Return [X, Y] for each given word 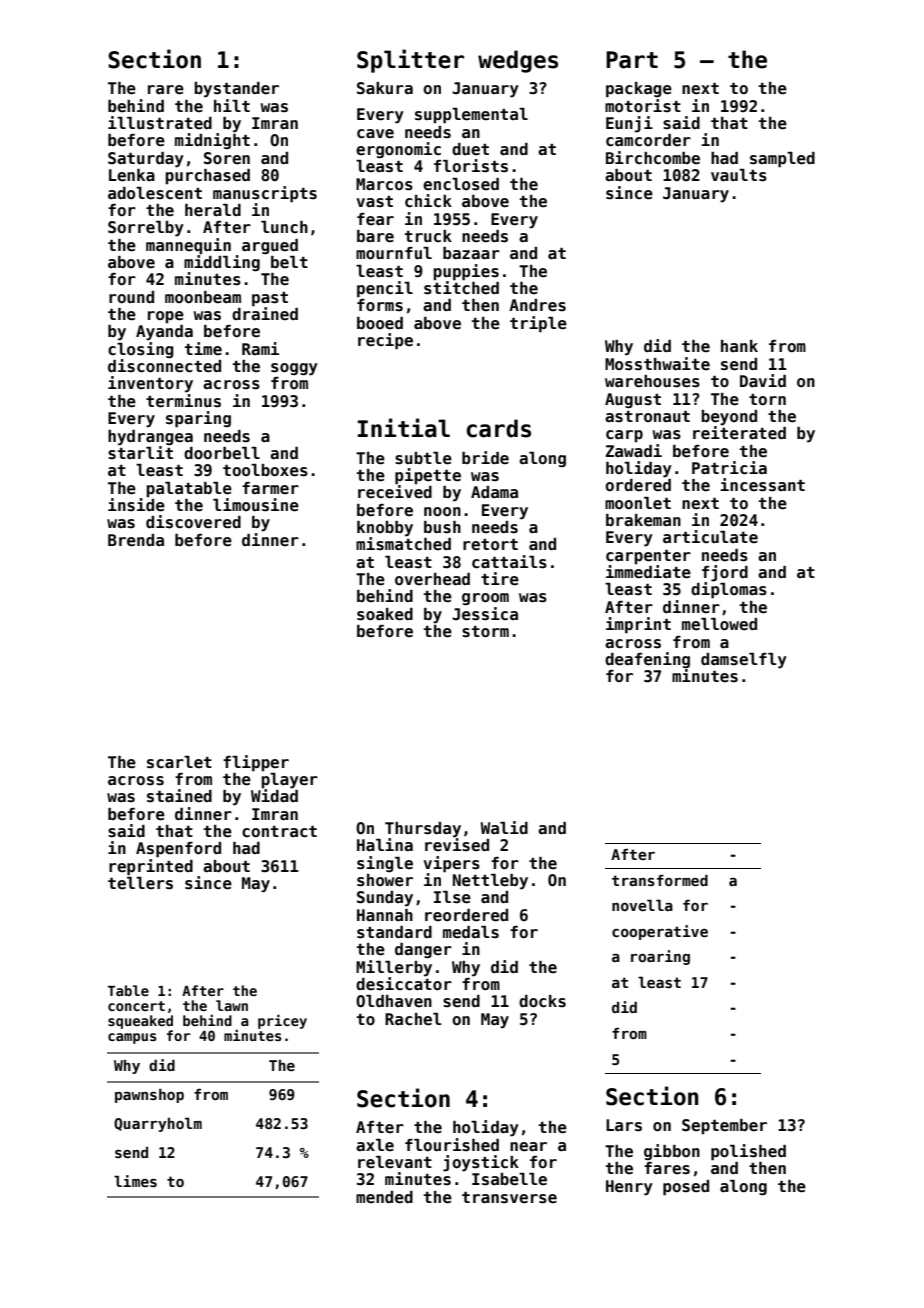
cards [499, 428]
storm [485, 632]
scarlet [179, 762]
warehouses [652, 381]
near [528, 1147]
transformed [660, 880]
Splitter [410, 61]
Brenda [136, 540]
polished [748, 1152]
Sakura [385, 88]
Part [632, 60]
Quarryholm [158, 1124]
